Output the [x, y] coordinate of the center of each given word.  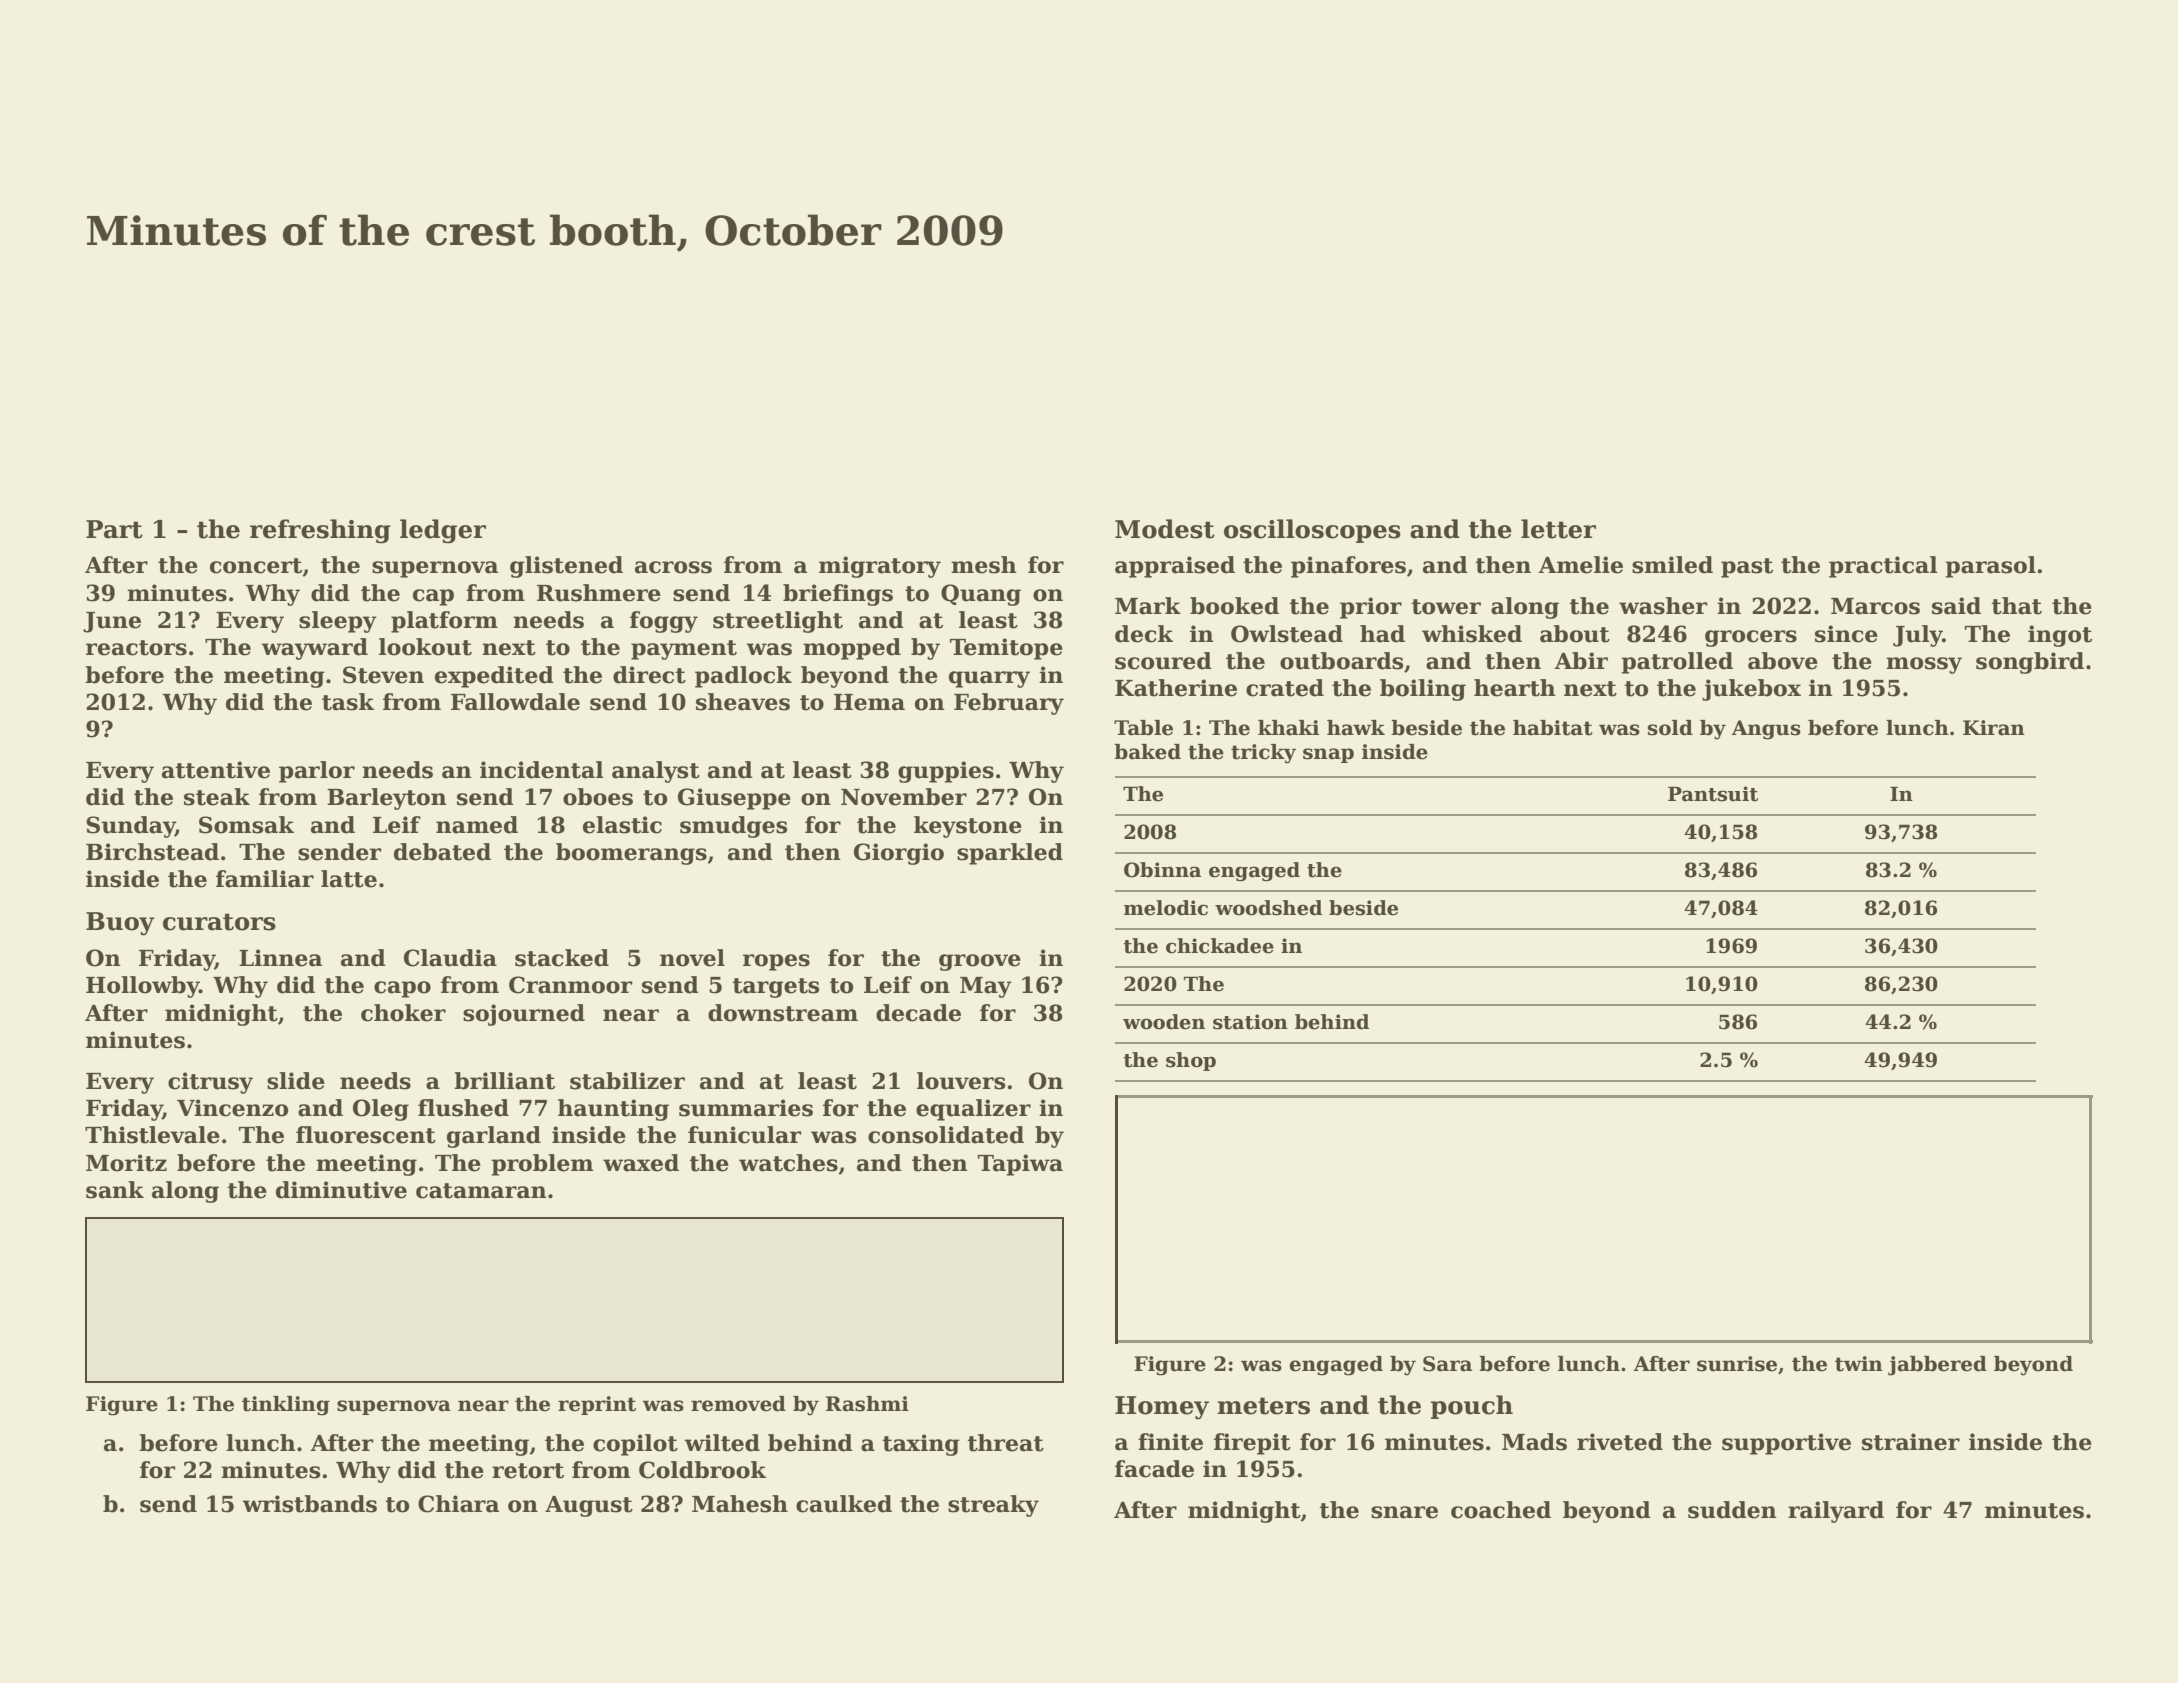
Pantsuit [1713, 794]
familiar [265, 879]
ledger [443, 531]
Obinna [1162, 870]
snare [1404, 1512]
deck [1144, 634]
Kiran [1994, 728]
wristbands [309, 1504]
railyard [1836, 1512]
